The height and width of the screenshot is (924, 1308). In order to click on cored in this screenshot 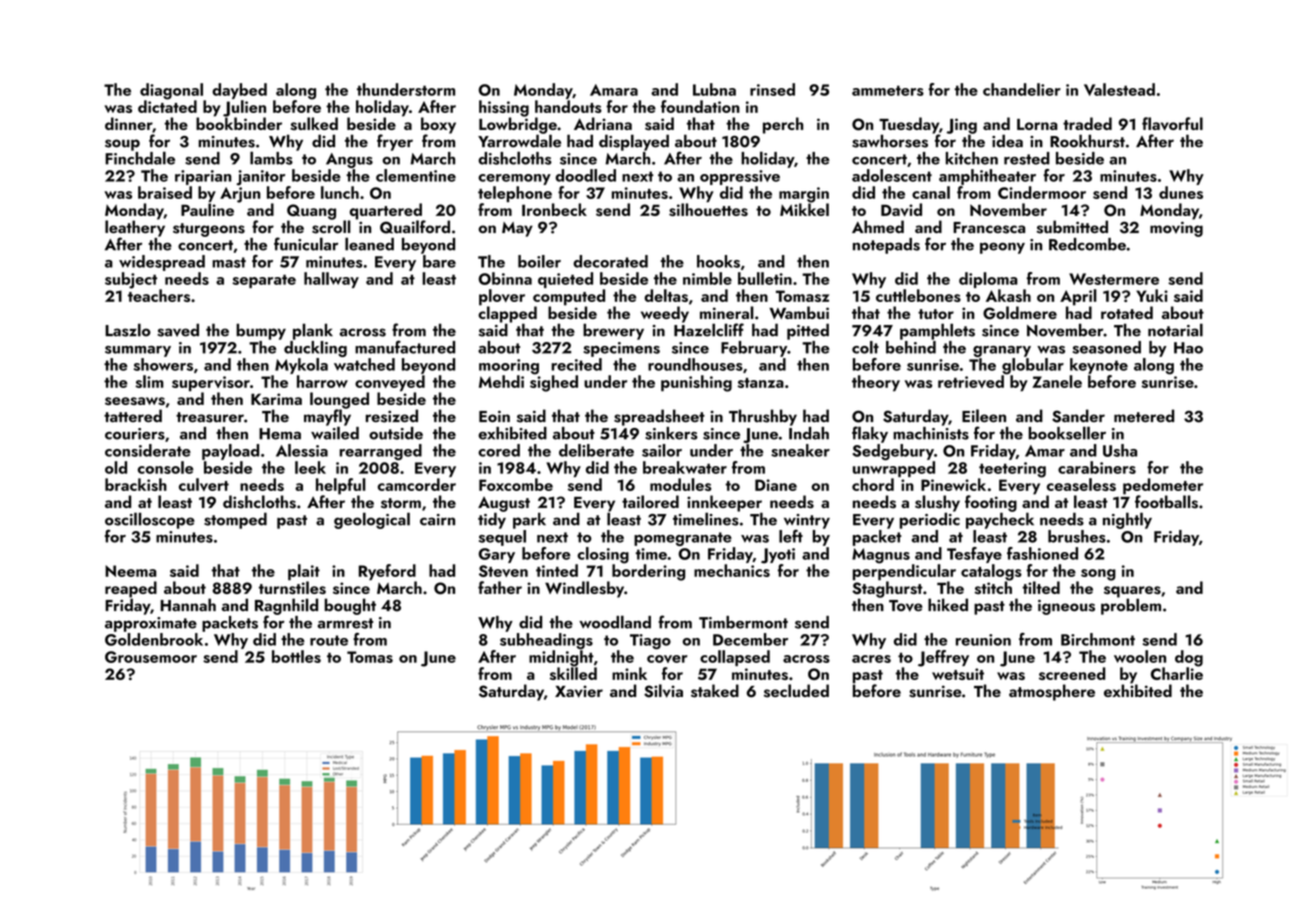, I will do `click(499, 450)`.
